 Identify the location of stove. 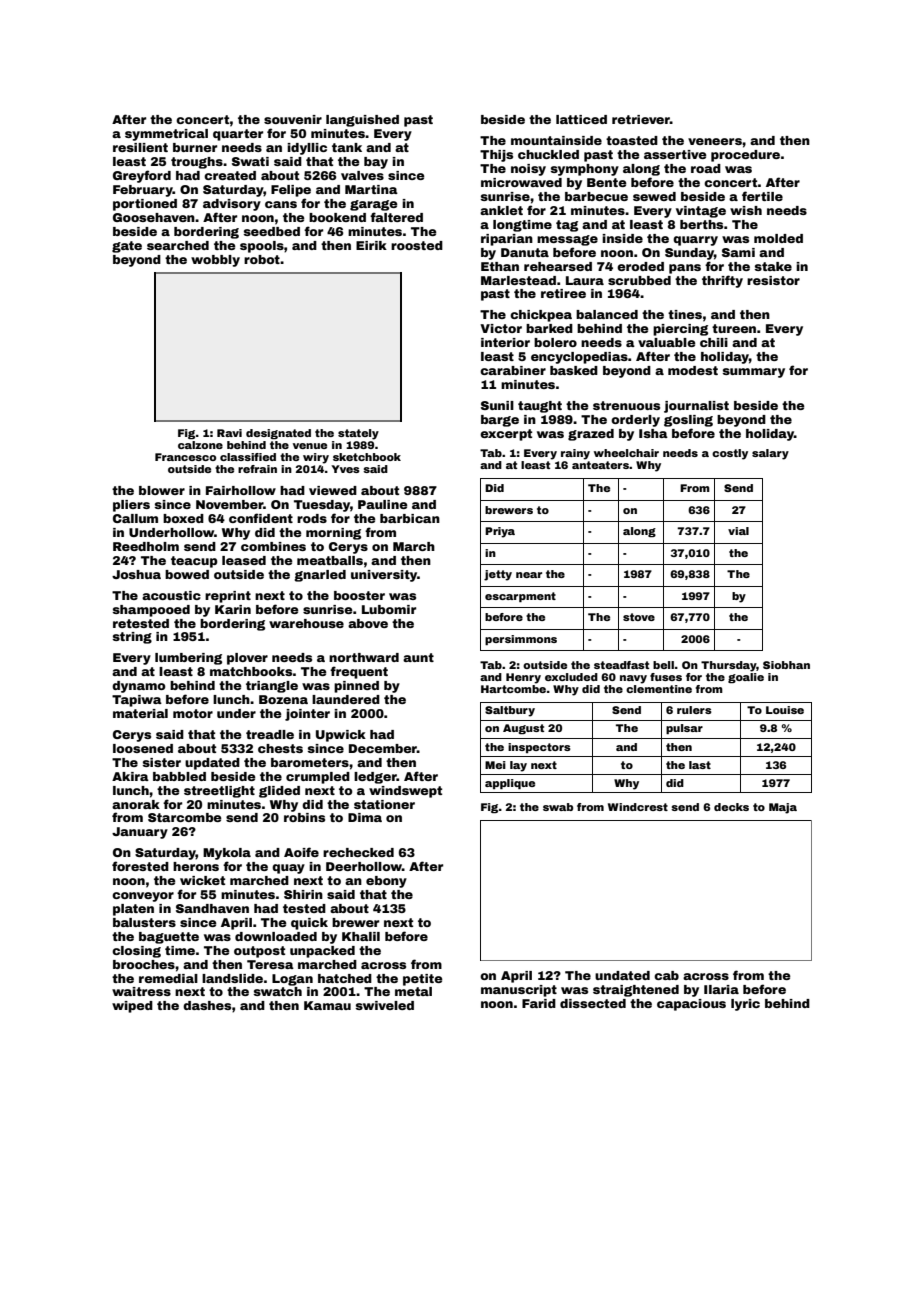
(639, 617).
